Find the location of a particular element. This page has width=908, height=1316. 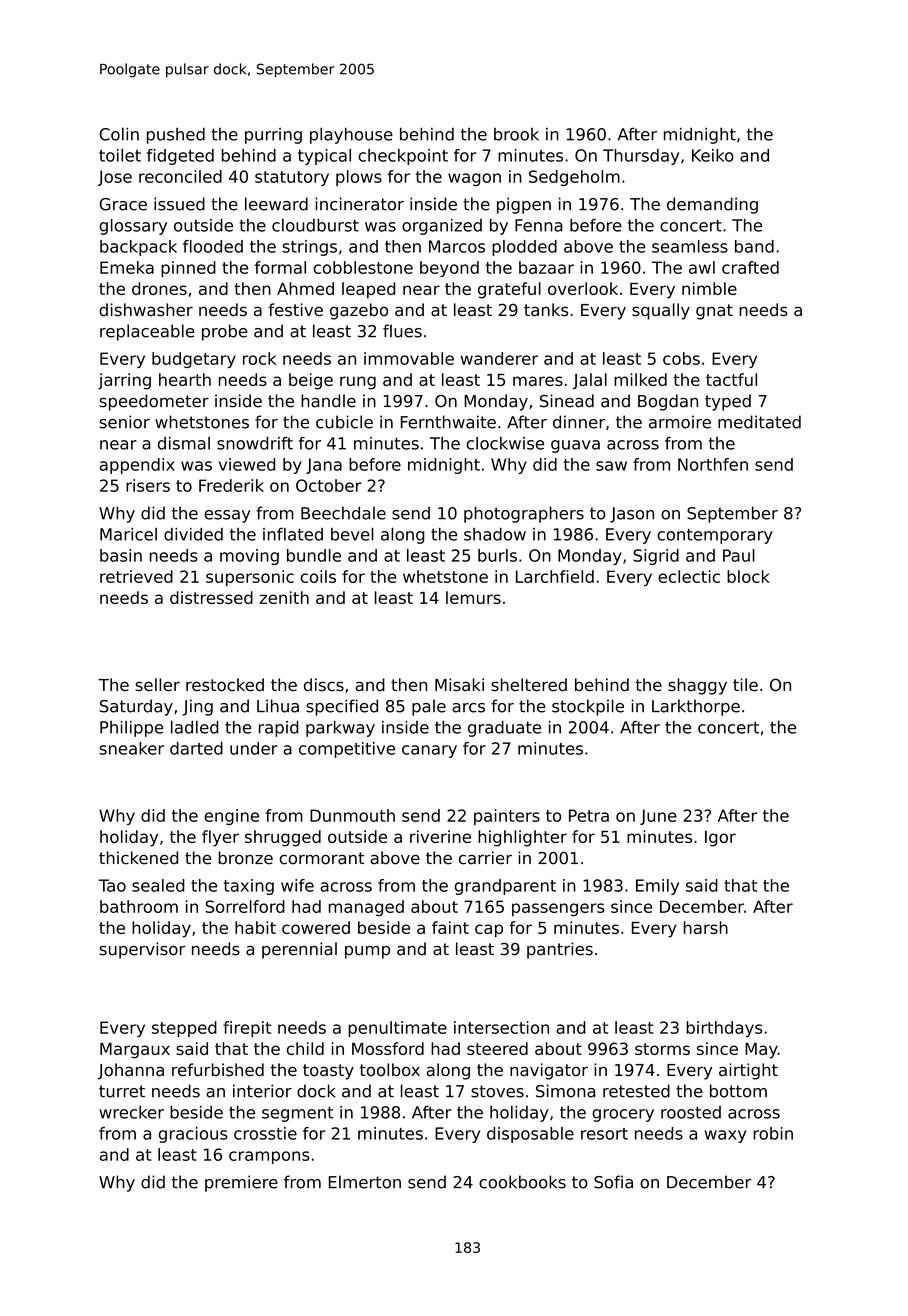

birthdays is located at coordinates (724, 1029).
